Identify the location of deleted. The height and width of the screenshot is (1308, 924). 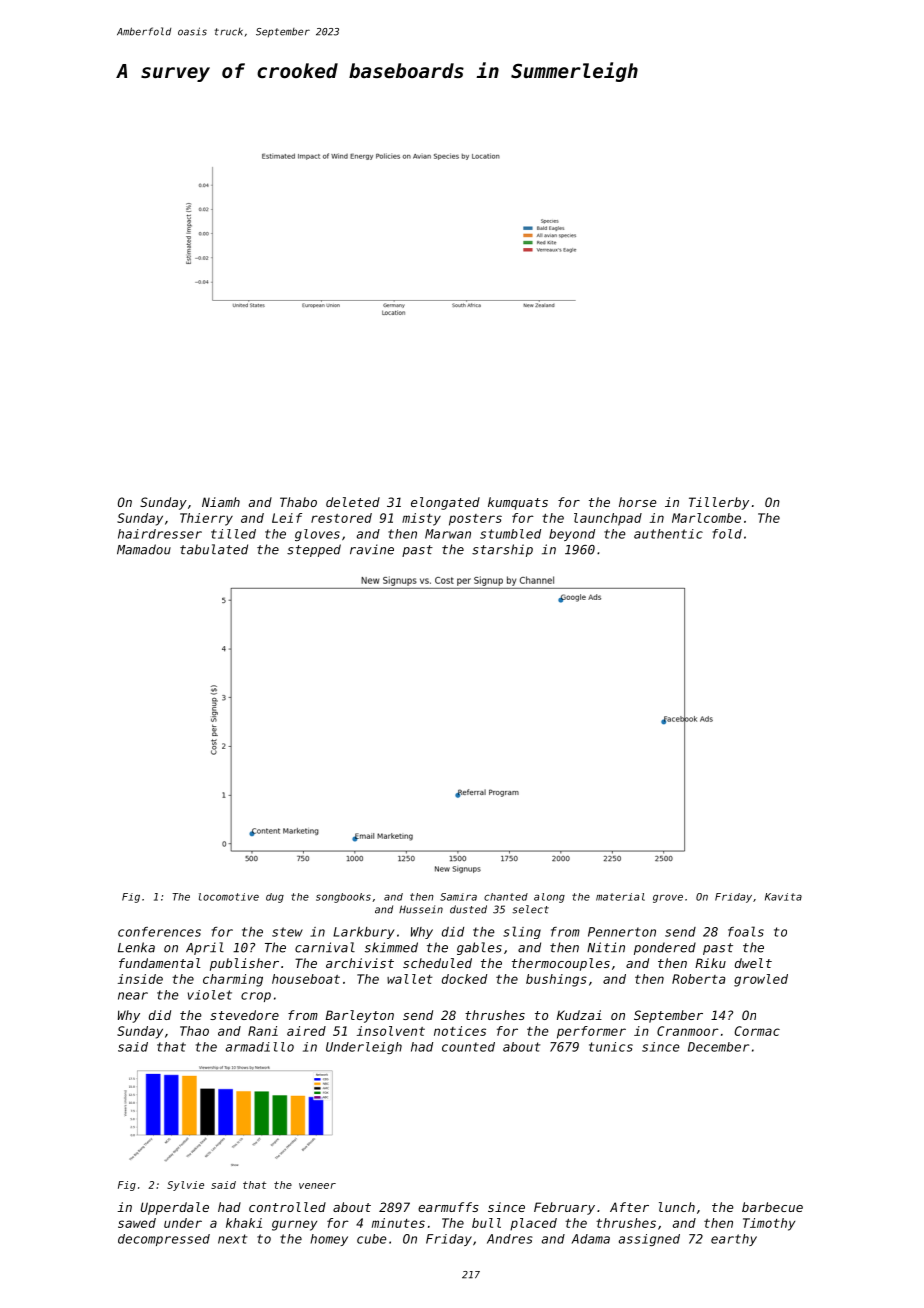
(353, 502).
